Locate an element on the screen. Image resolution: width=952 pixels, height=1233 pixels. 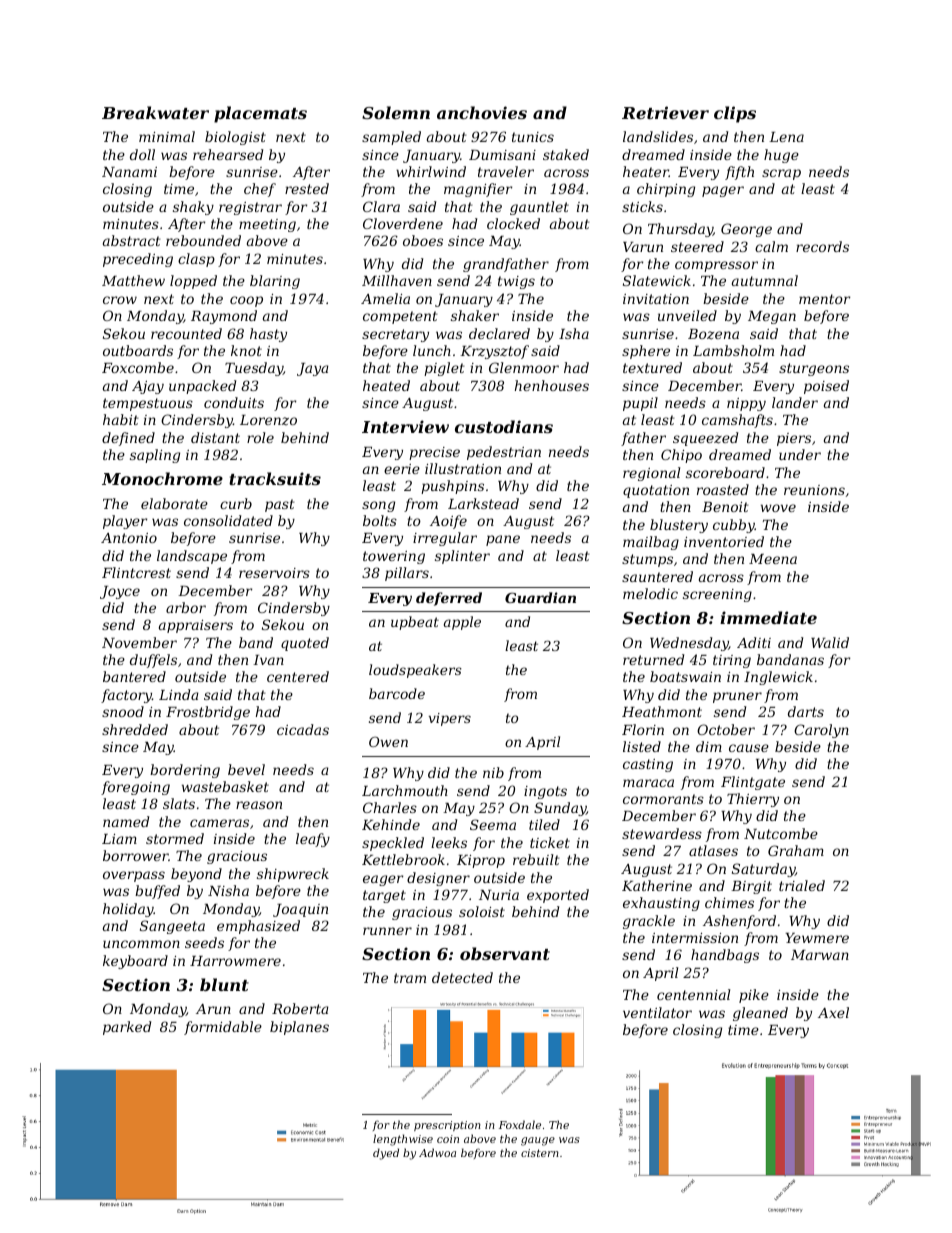
Axel is located at coordinates (833, 1012).
